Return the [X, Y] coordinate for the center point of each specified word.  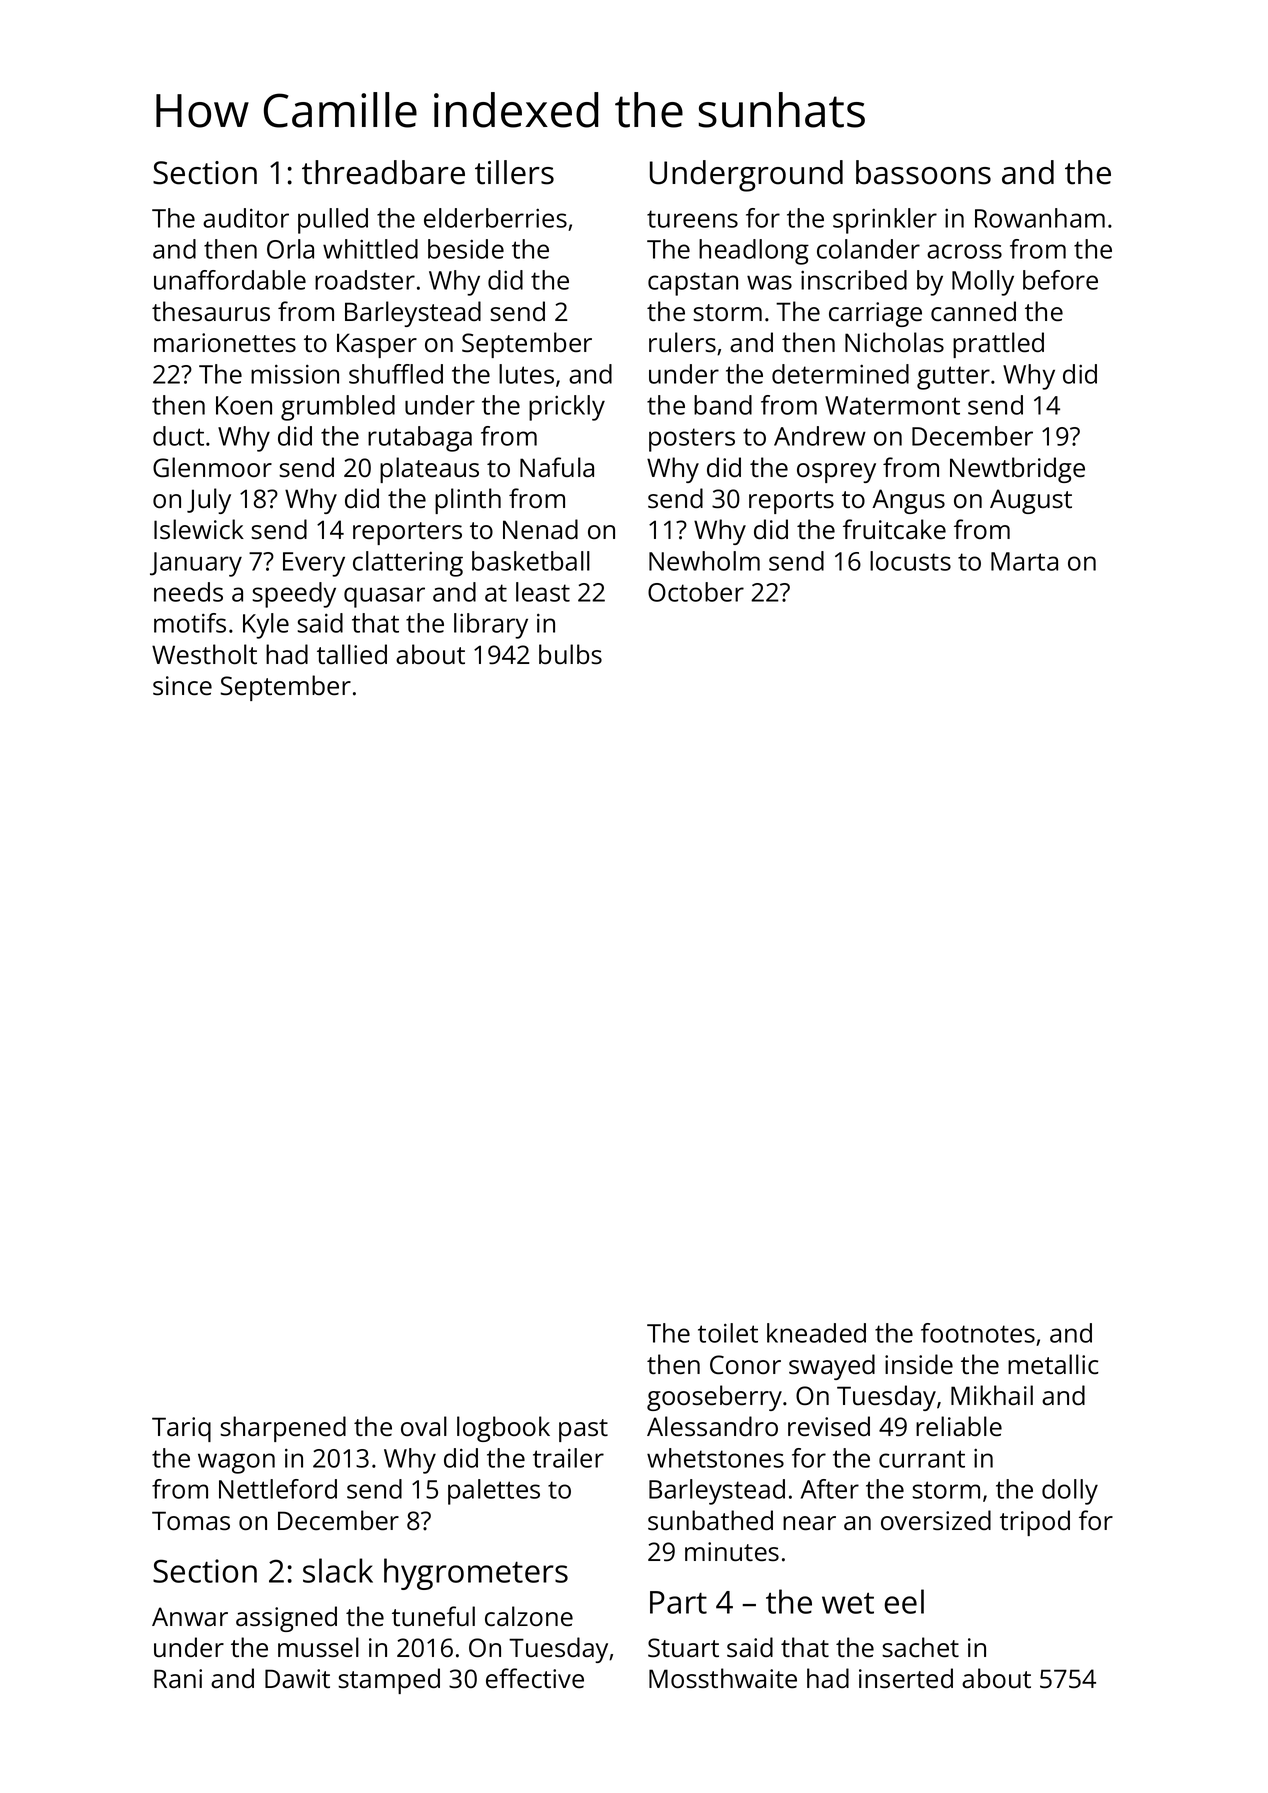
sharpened [283, 1429]
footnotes [978, 1333]
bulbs [570, 654]
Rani [178, 1679]
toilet [728, 1333]
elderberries [495, 218]
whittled [370, 249]
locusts [910, 561]
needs [188, 592]
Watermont [892, 405]
